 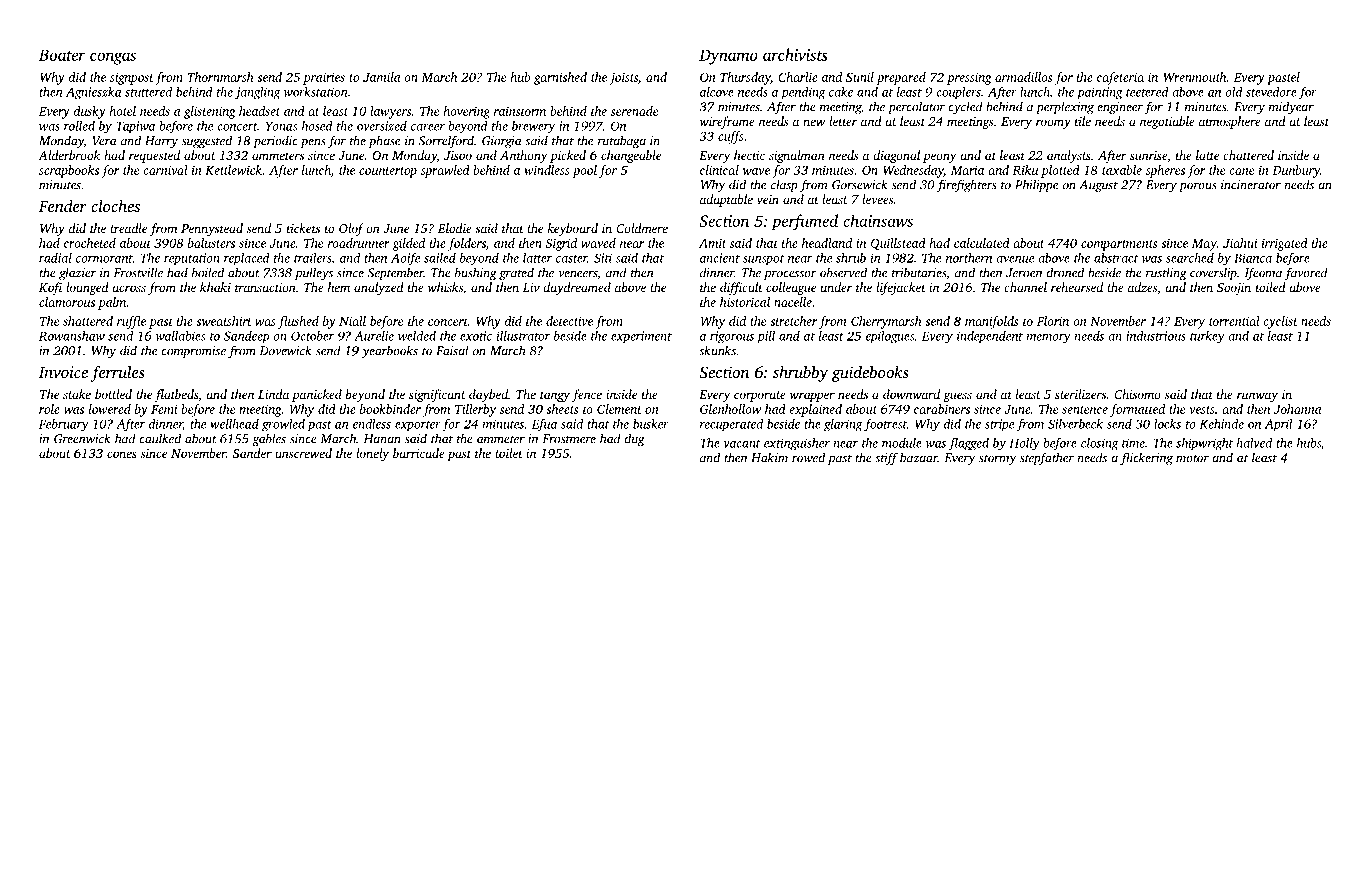 What do you see at coordinates (1280, 322) in the document?
I see `cyclist` at bounding box center [1280, 322].
